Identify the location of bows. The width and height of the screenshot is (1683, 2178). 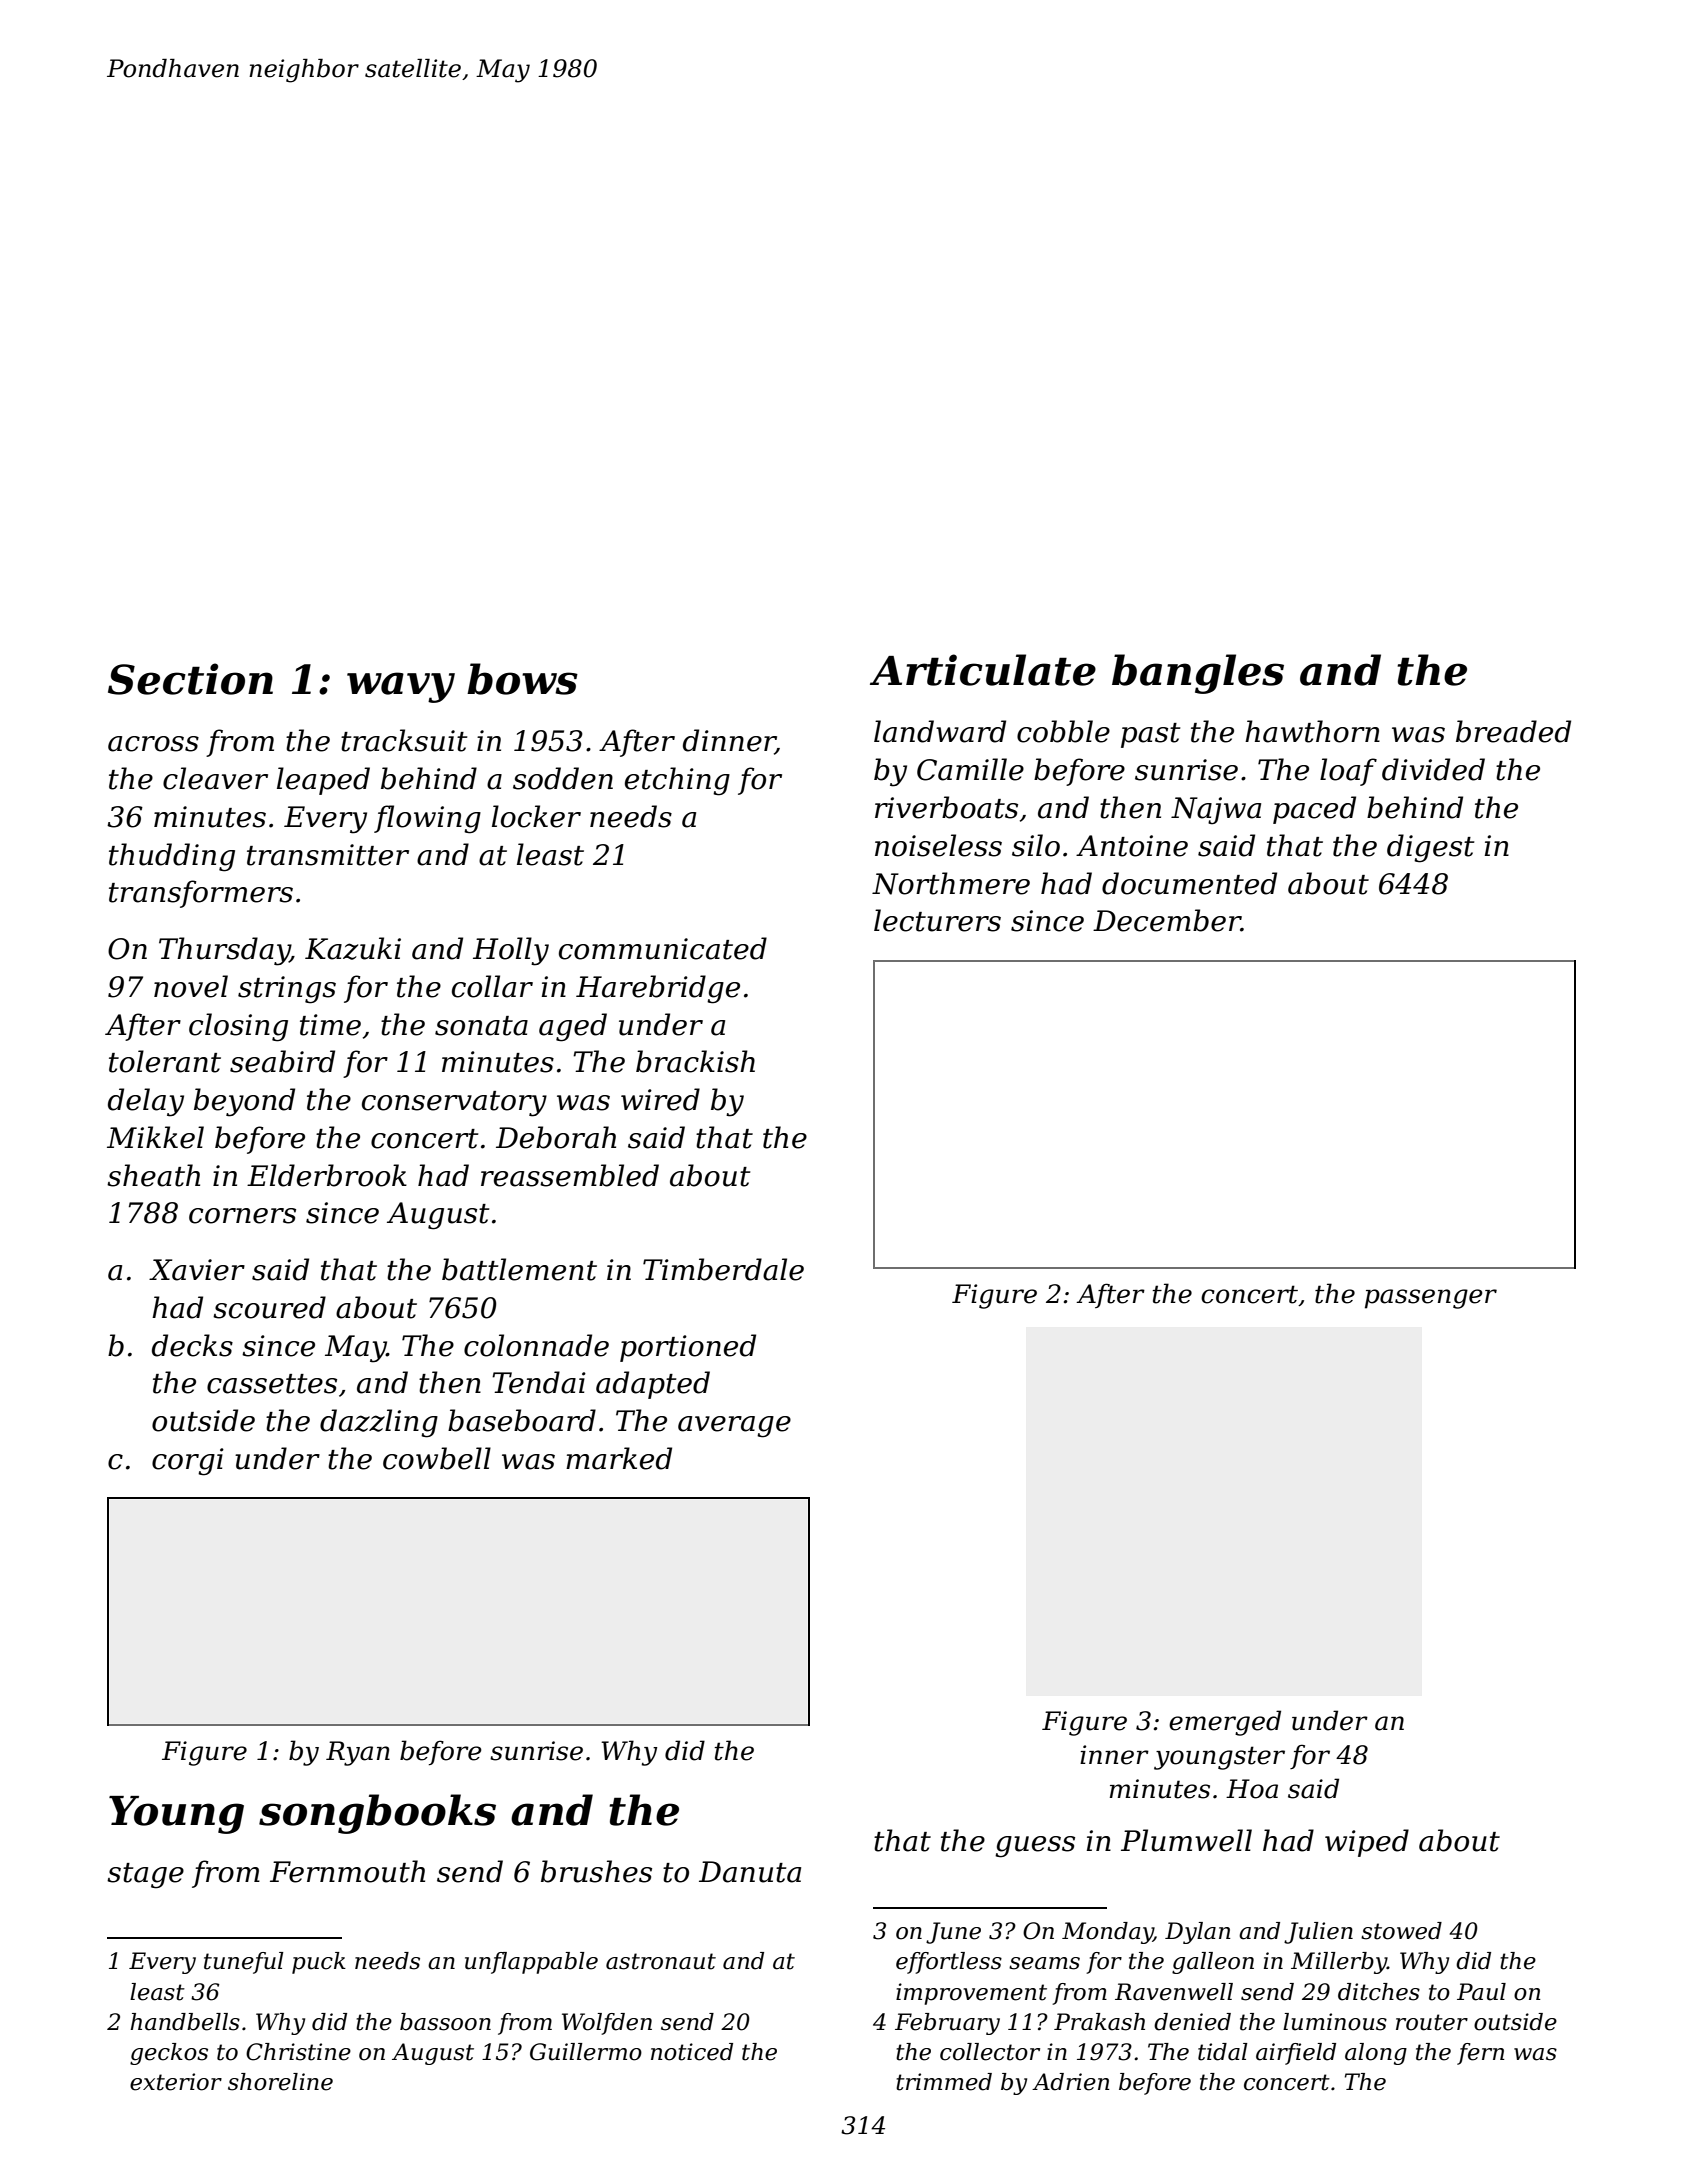
(522, 679).
